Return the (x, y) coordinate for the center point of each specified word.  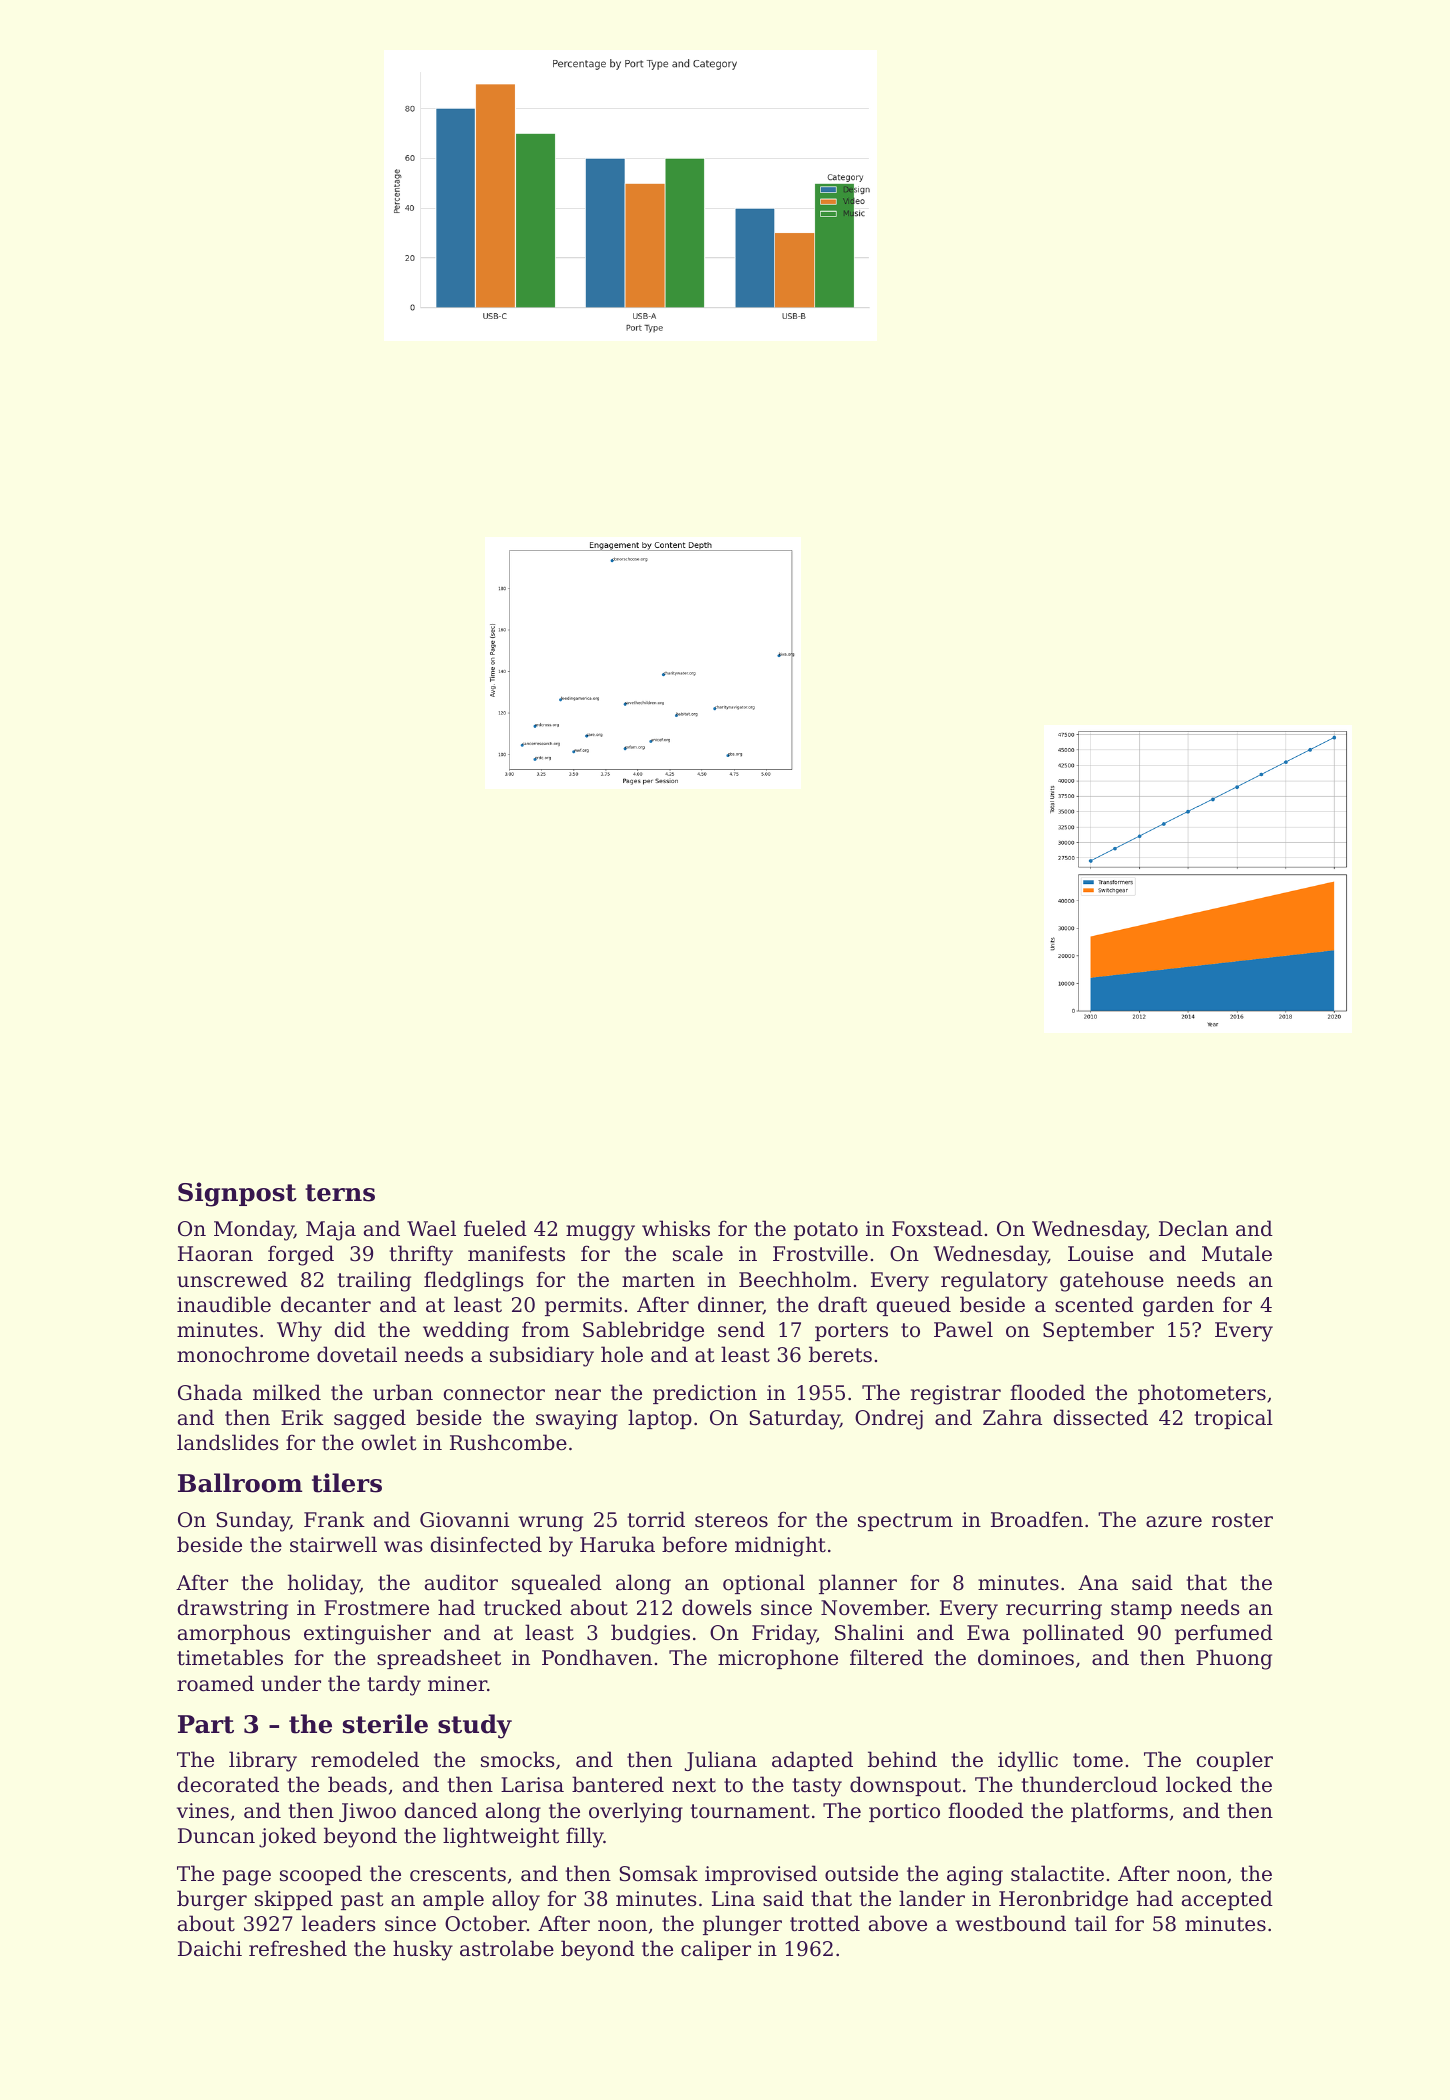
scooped (321, 1875)
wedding (466, 1331)
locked (1199, 1784)
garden (1178, 1306)
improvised (761, 1875)
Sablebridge (643, 1331)
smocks (518, 1759)
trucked (523, 1607)
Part (206, 1724)
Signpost (237, 1194)
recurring (1054, 1610)
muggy (600, 1233)
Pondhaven (597, 1657)
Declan (1193, 1228)
